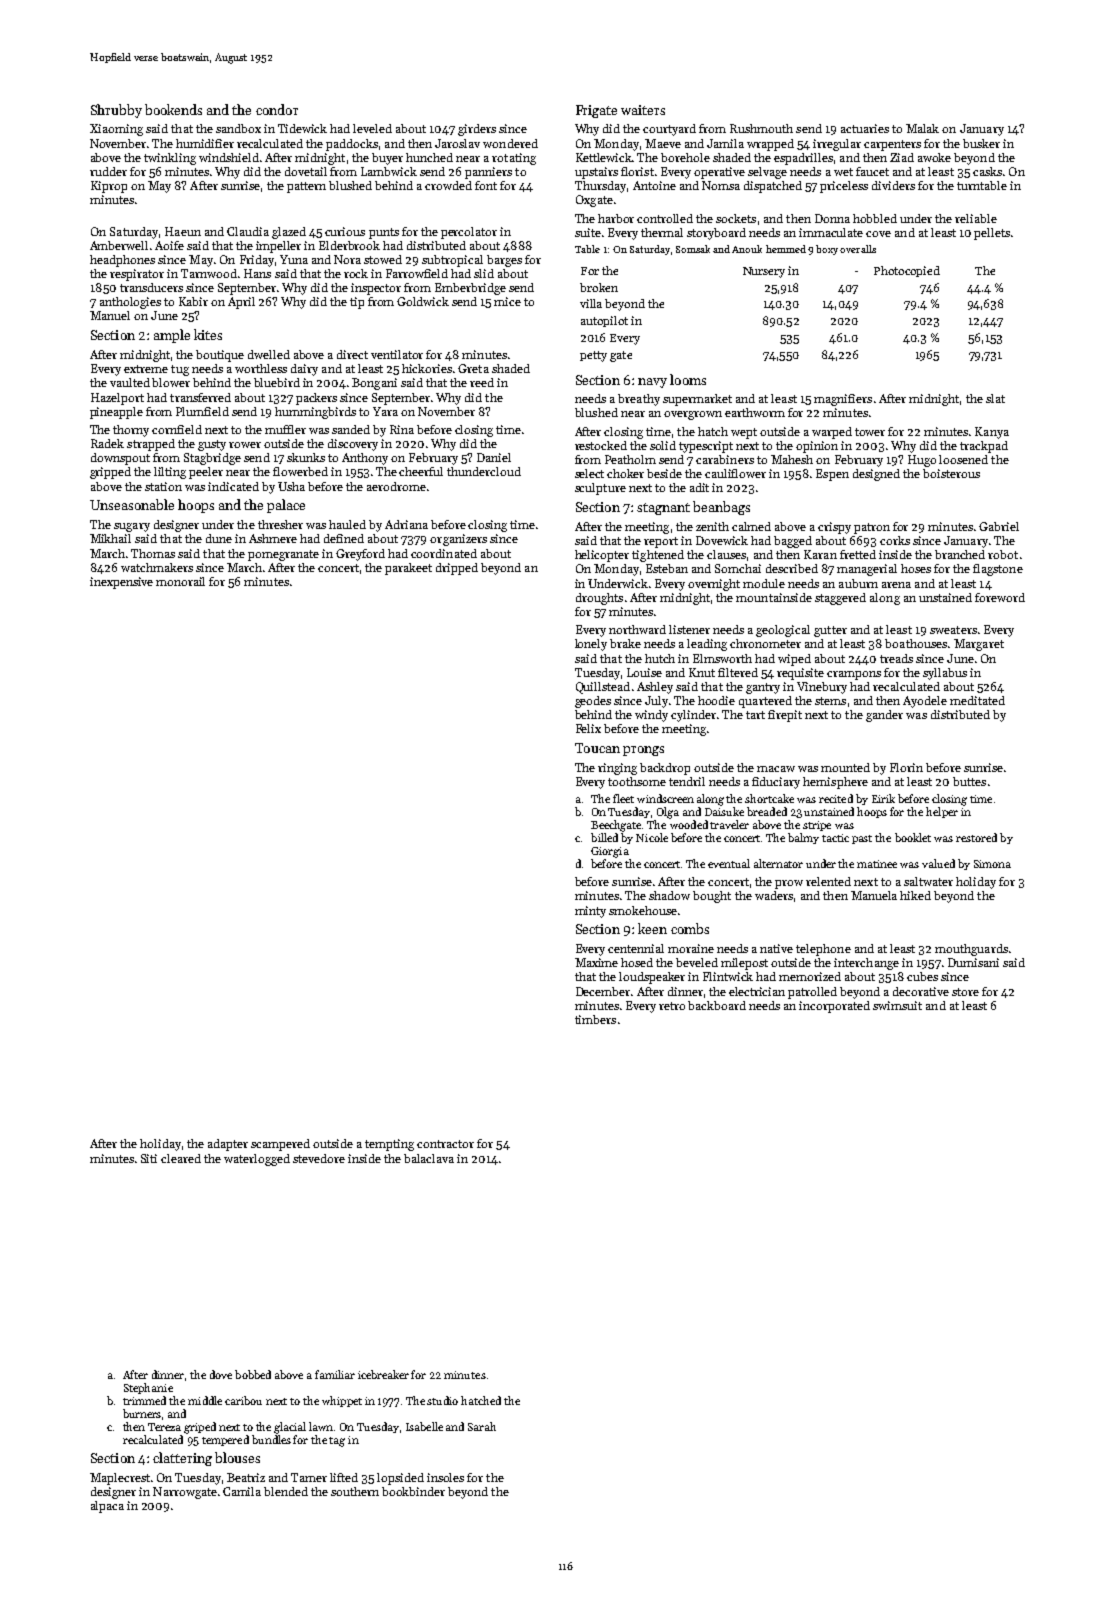  Describe the element at coordinates (389, 1145) in the screenshot. I see `tempting` at that location.
